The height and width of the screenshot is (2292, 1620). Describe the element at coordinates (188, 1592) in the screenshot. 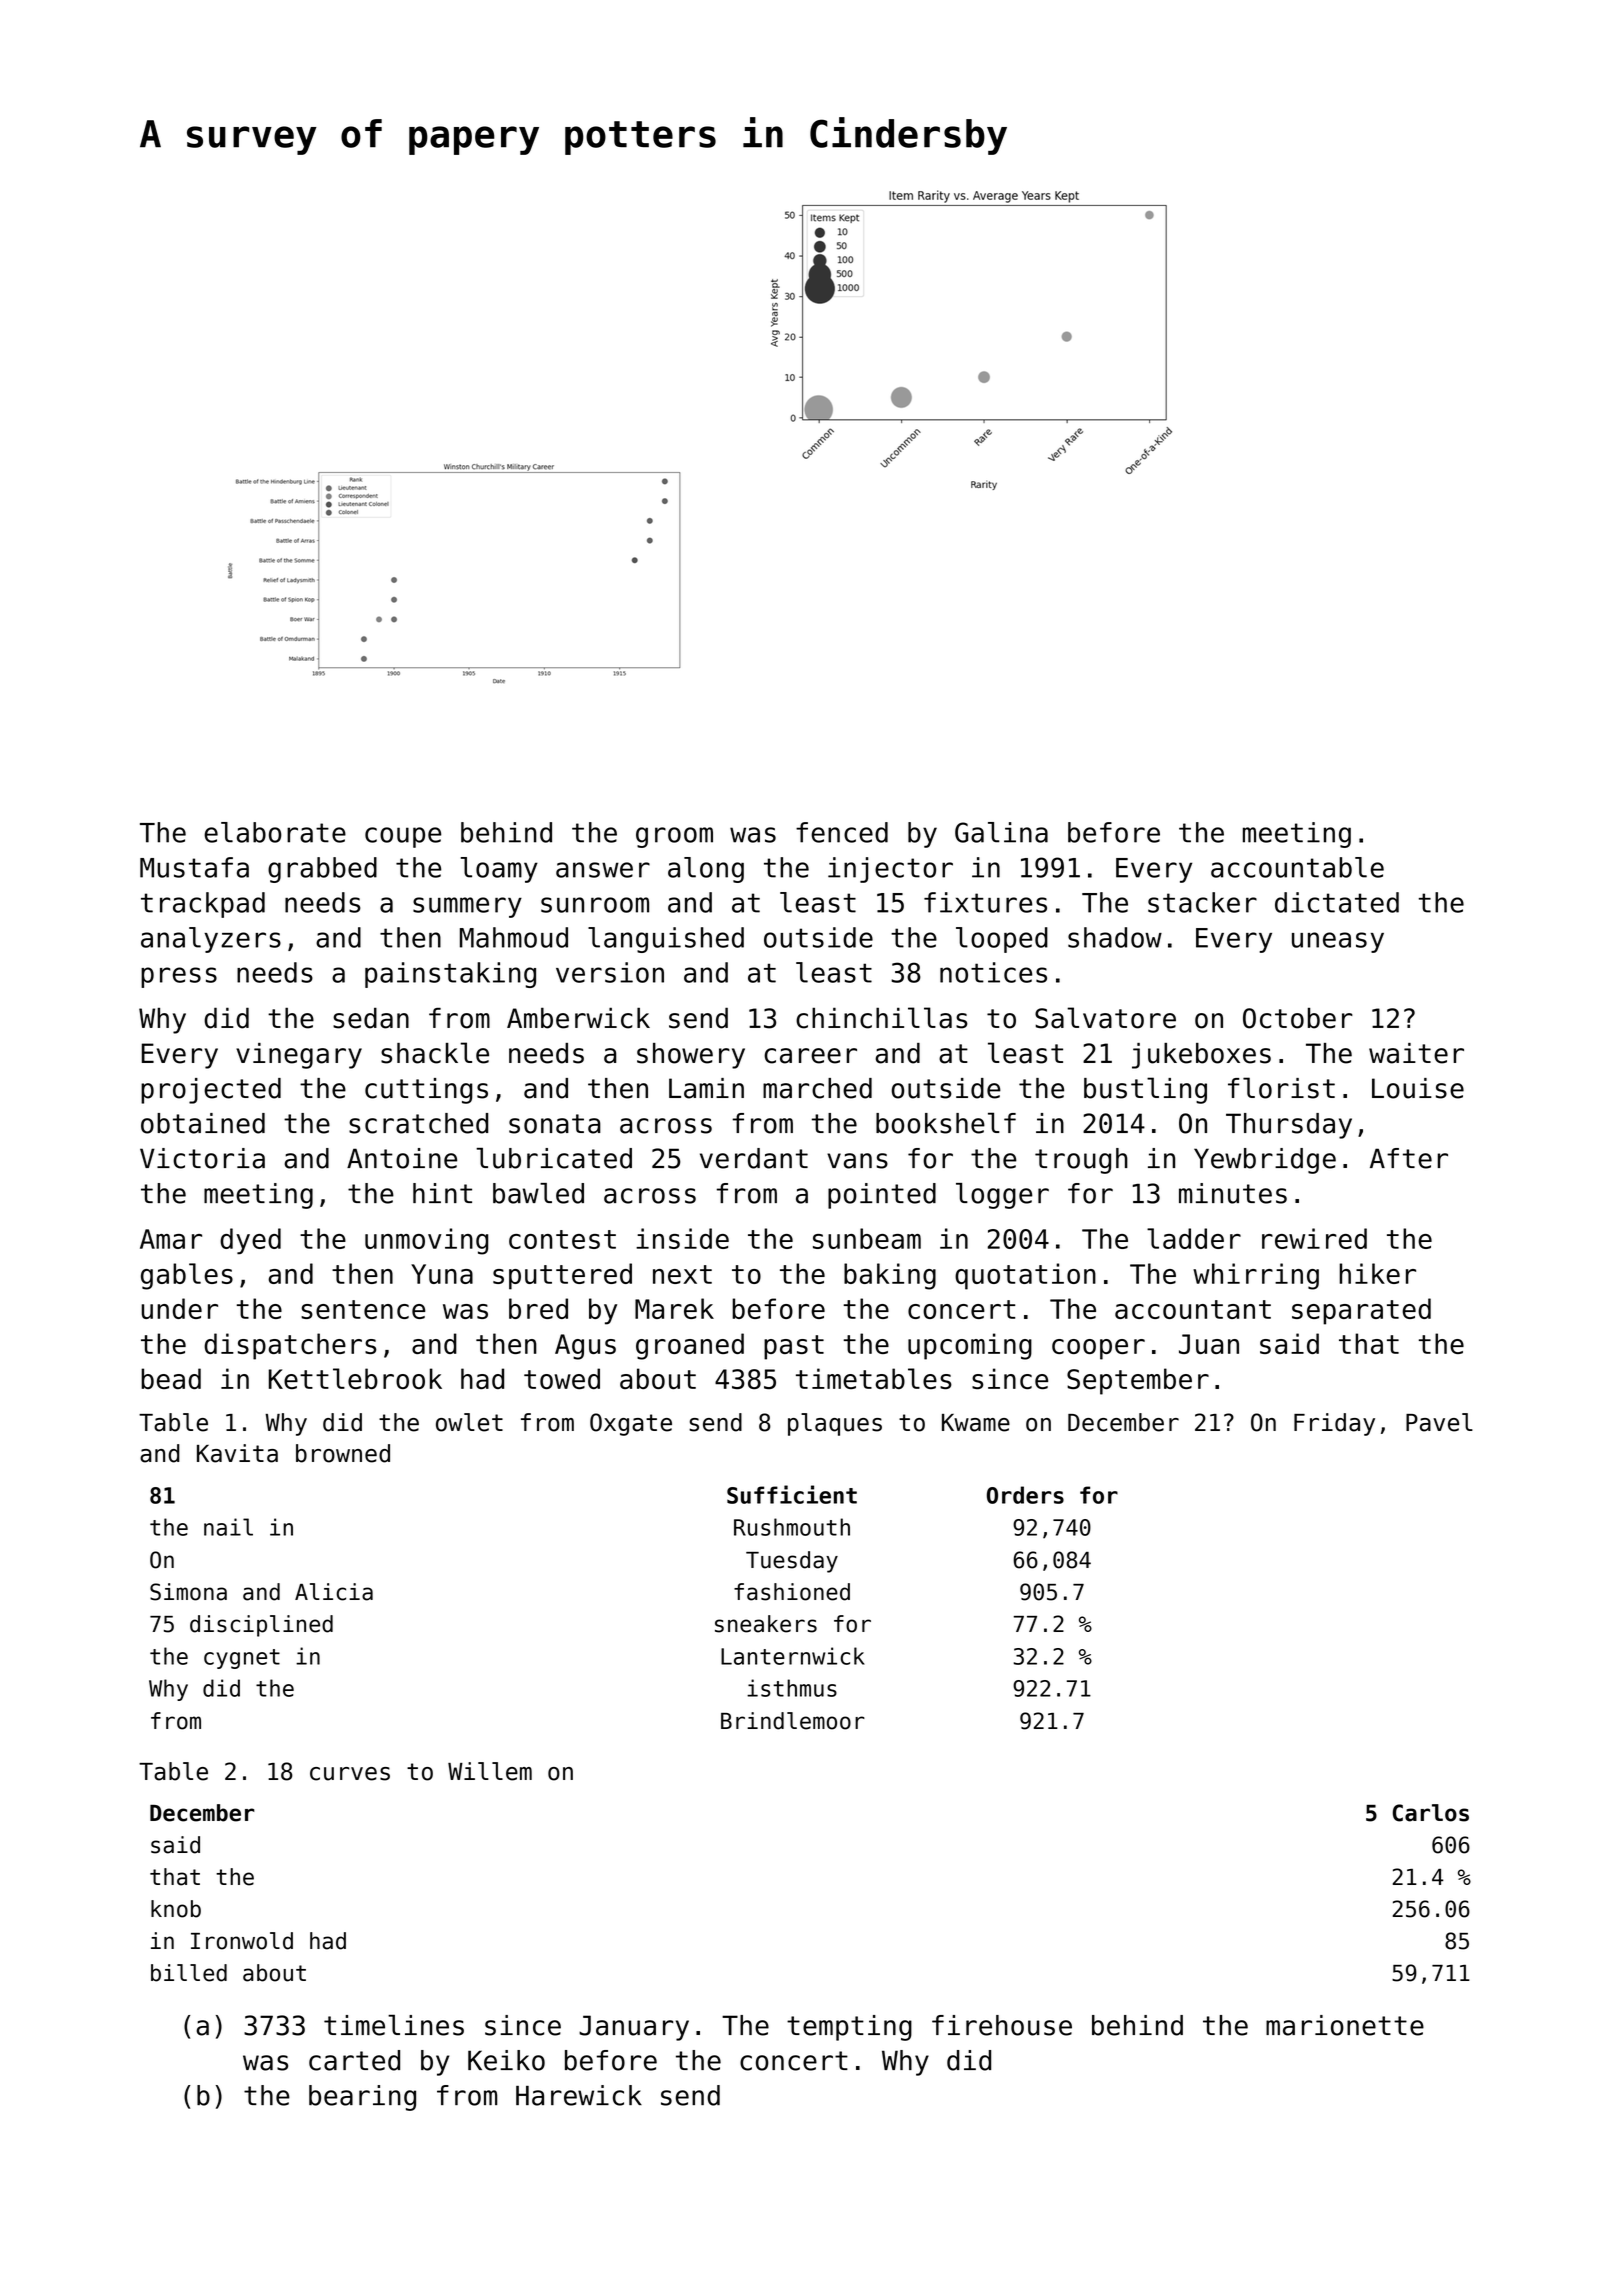

I see `Simona` at that location.
